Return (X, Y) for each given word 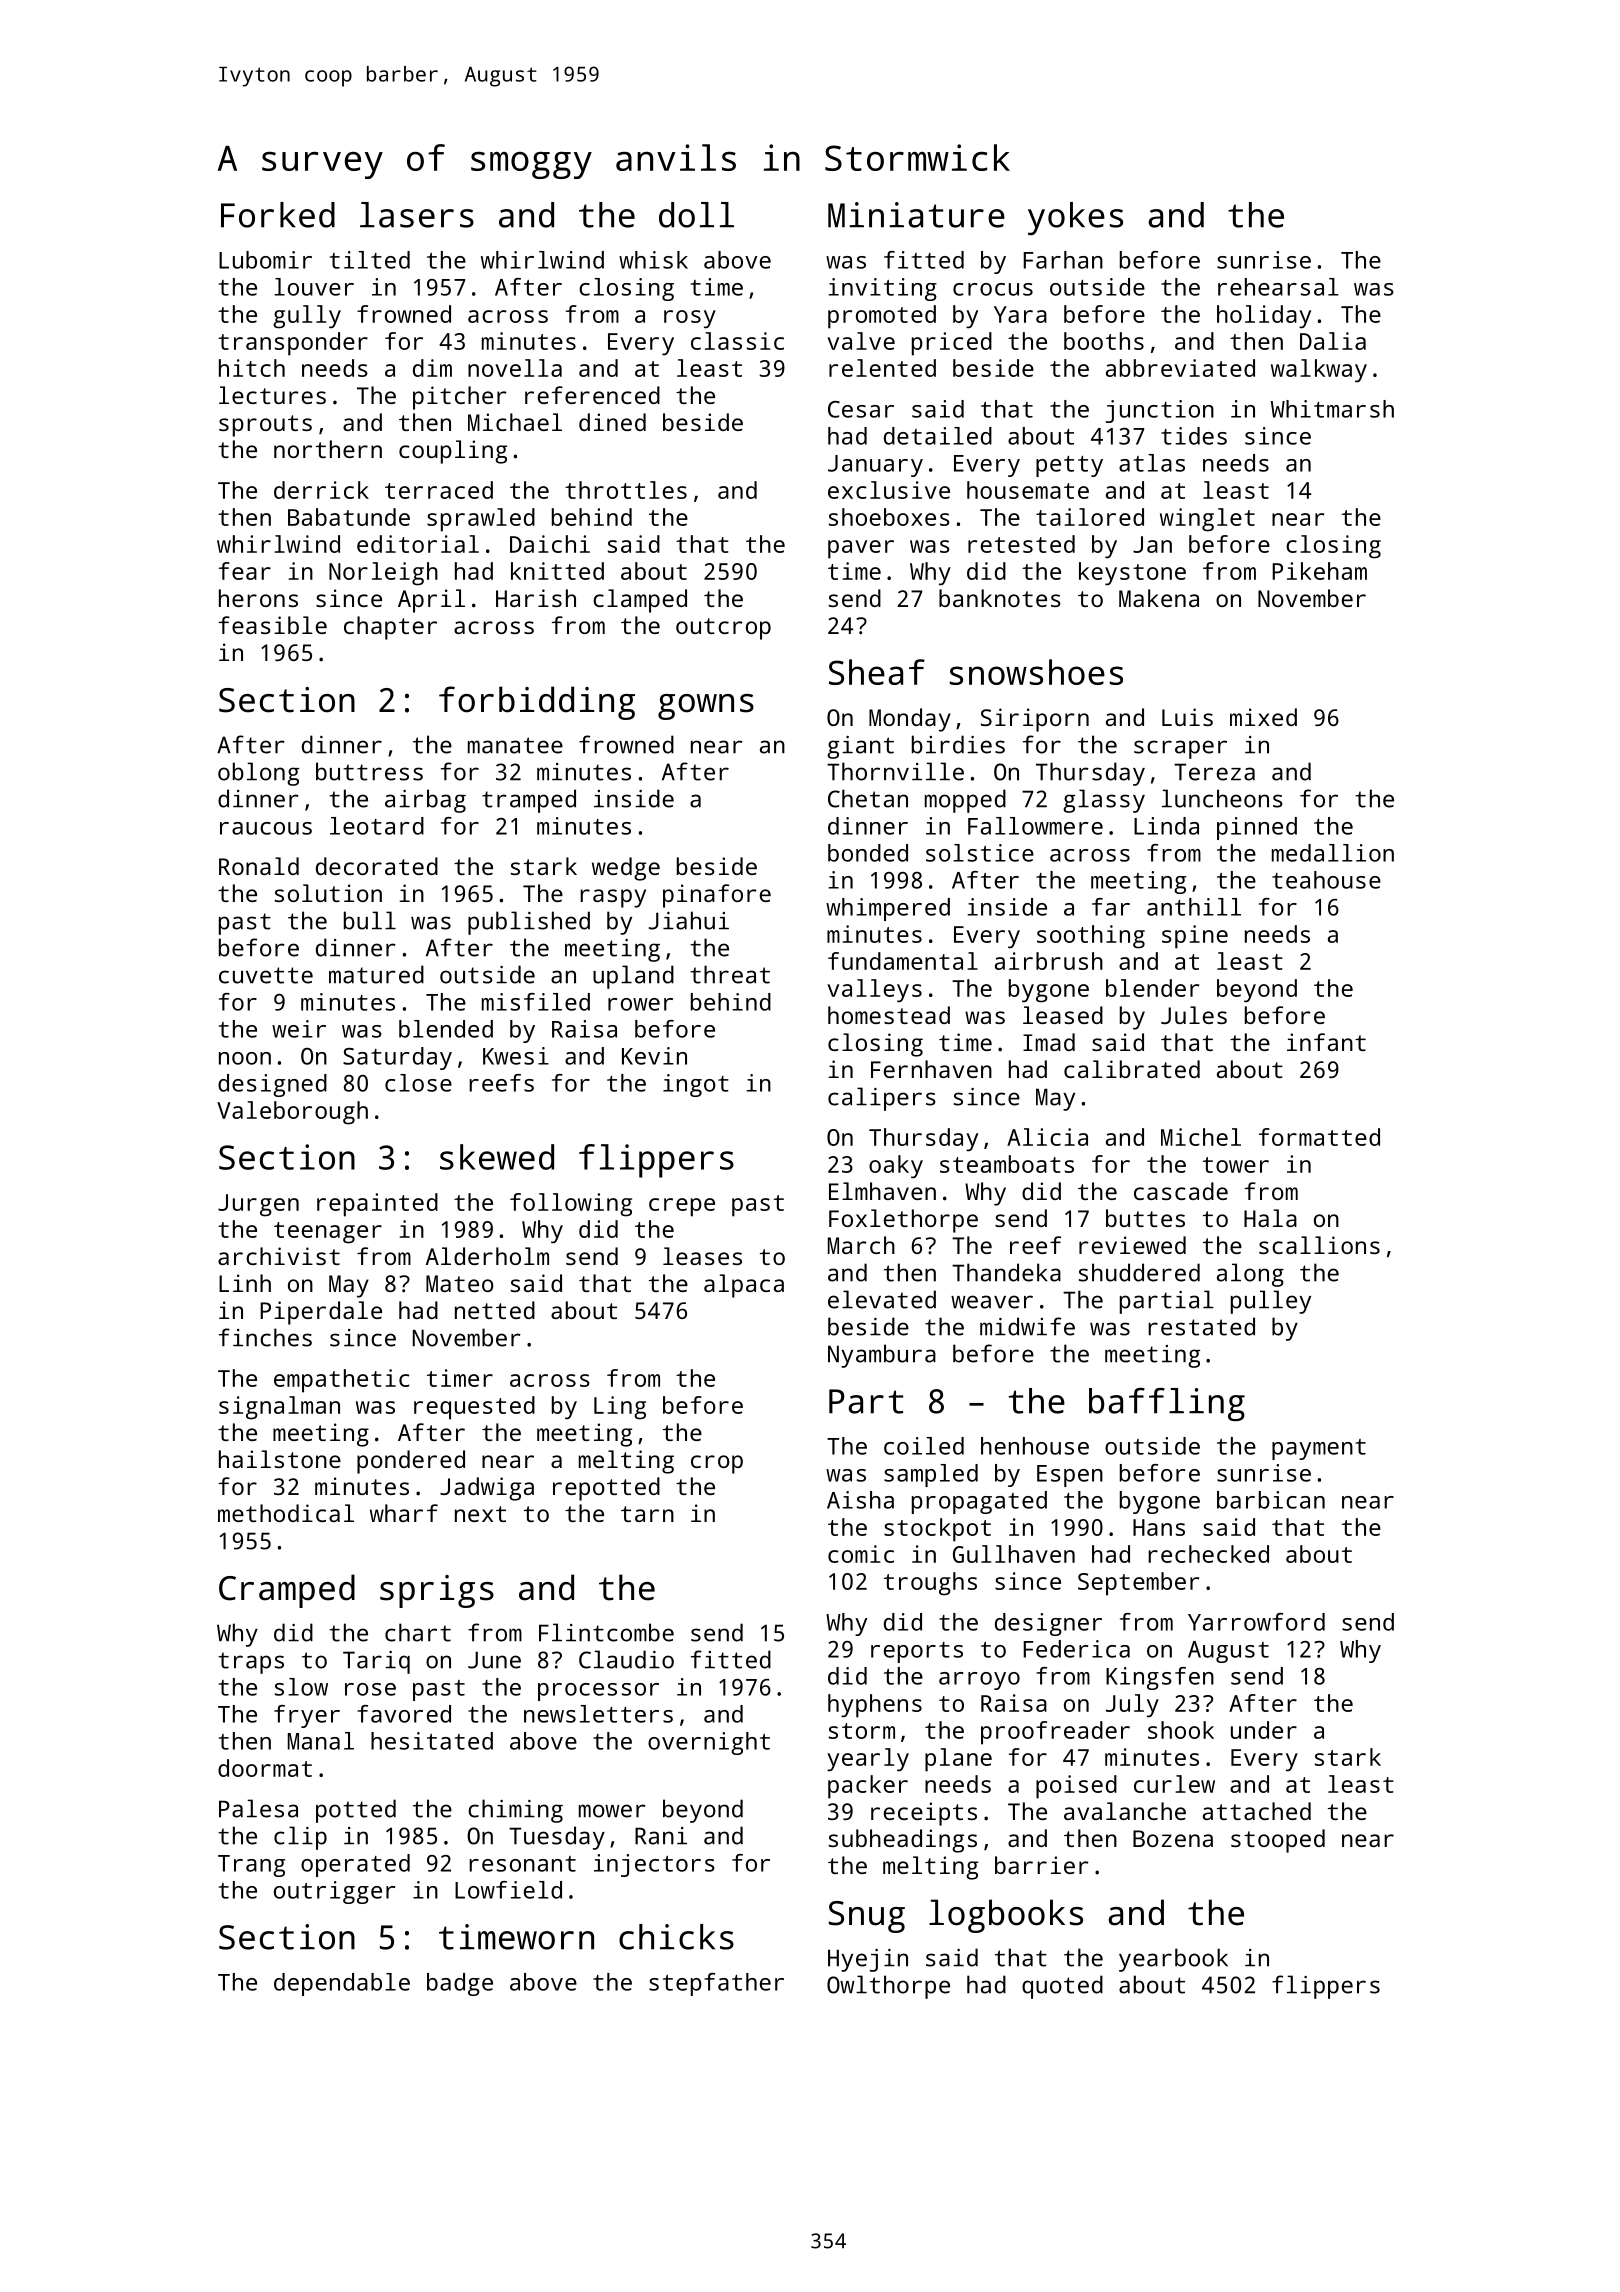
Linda (1166, 826)
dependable (342, 1984)
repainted (377, 1205)
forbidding (537, 703)
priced (952, 344)
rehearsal (1278, 287)
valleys (874, 991)
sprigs (437, 1591)
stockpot (937, 1530)
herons (258, 598)
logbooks (1006, 1916)
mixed (1263, 717)
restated (1201, 1326)
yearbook (1173, 1960)
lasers (417, 215)
